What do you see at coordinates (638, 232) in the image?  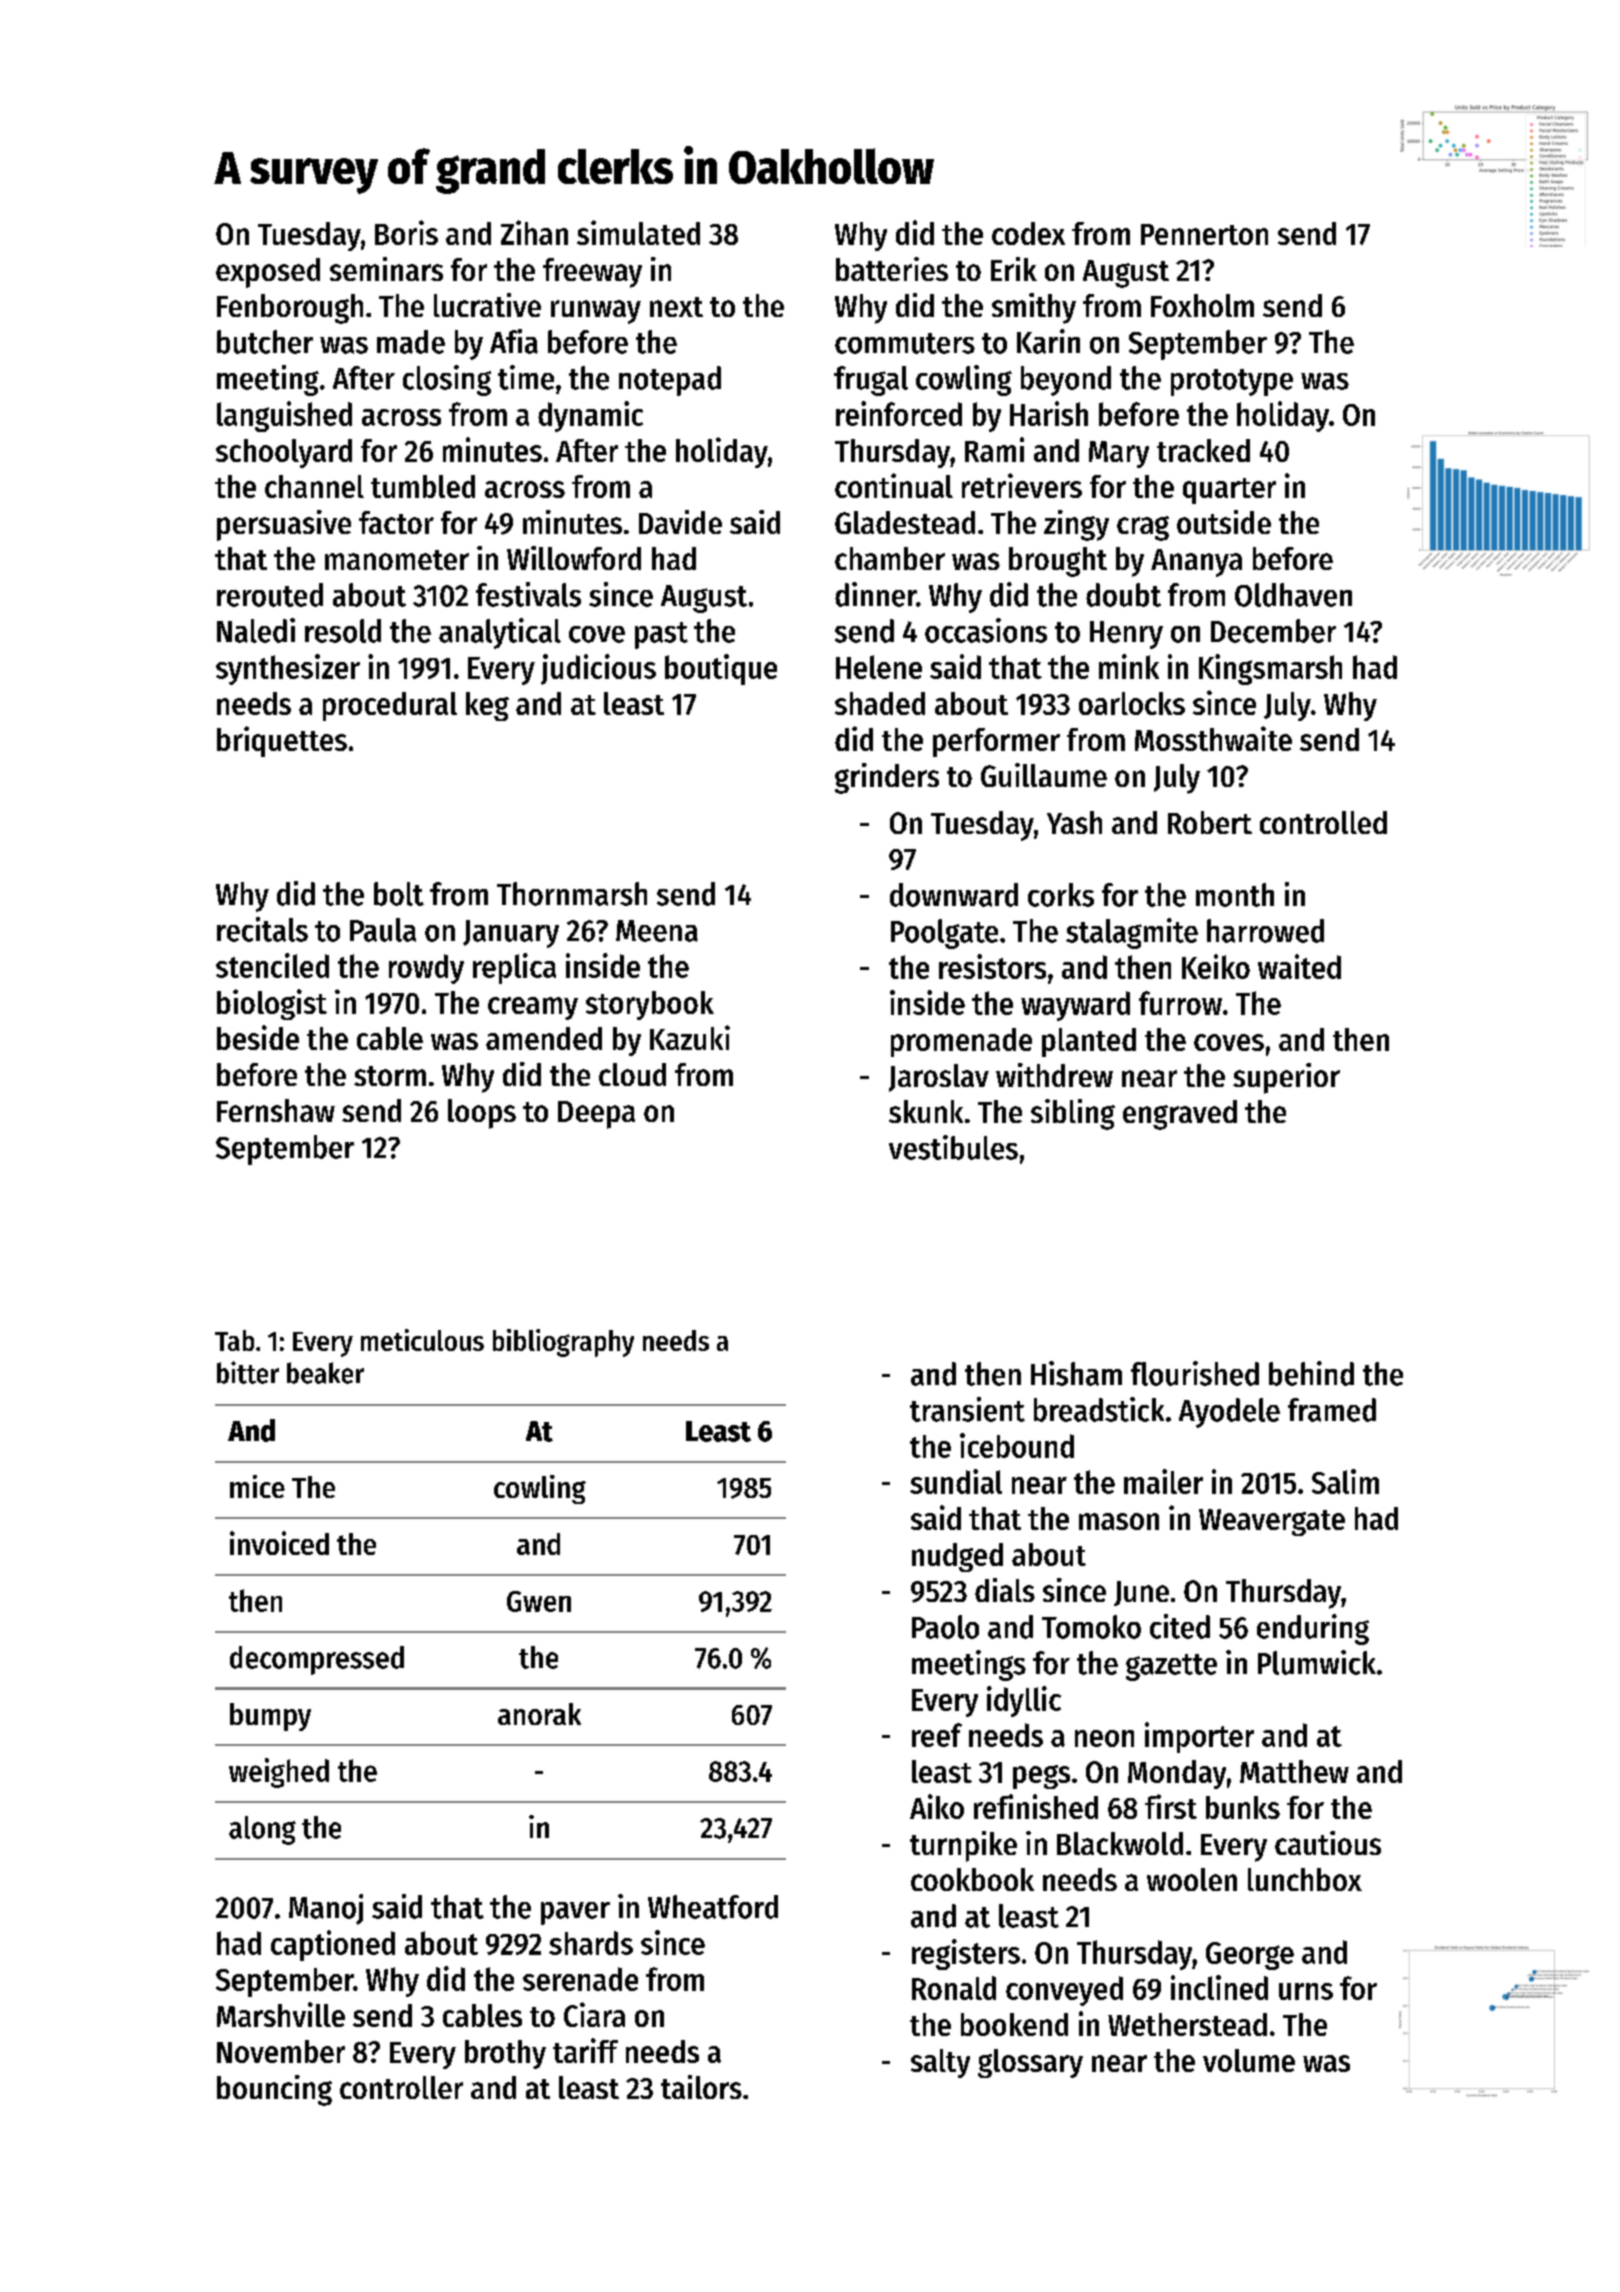 I see `simulated` at bounding box center [638, 232].
